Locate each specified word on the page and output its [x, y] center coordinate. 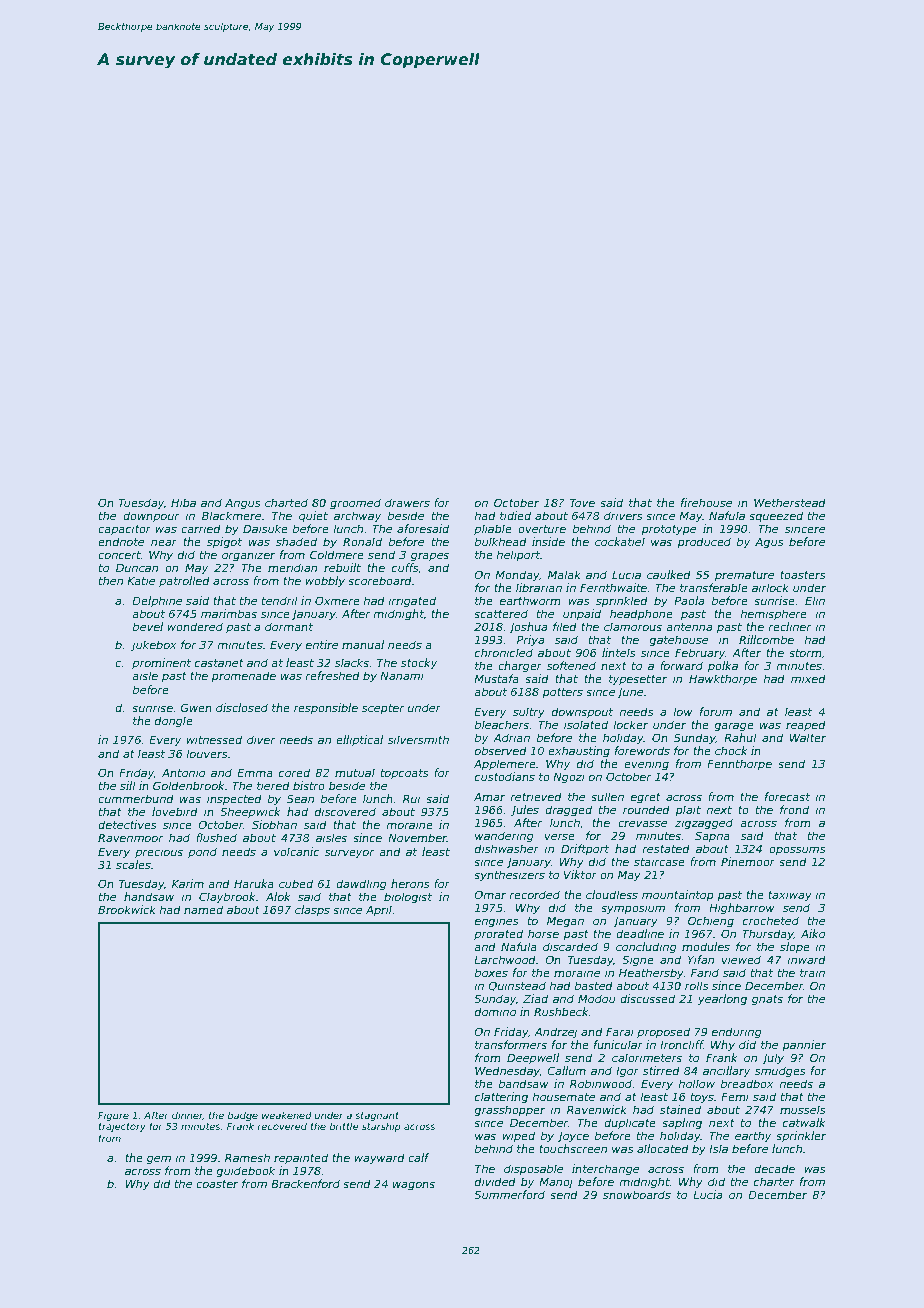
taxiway [790, 896]
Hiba [183, 502]
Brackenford [305, 1183]
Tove [582, 502]
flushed [216, 837]
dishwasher [507, 848]
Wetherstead [790, 502]
